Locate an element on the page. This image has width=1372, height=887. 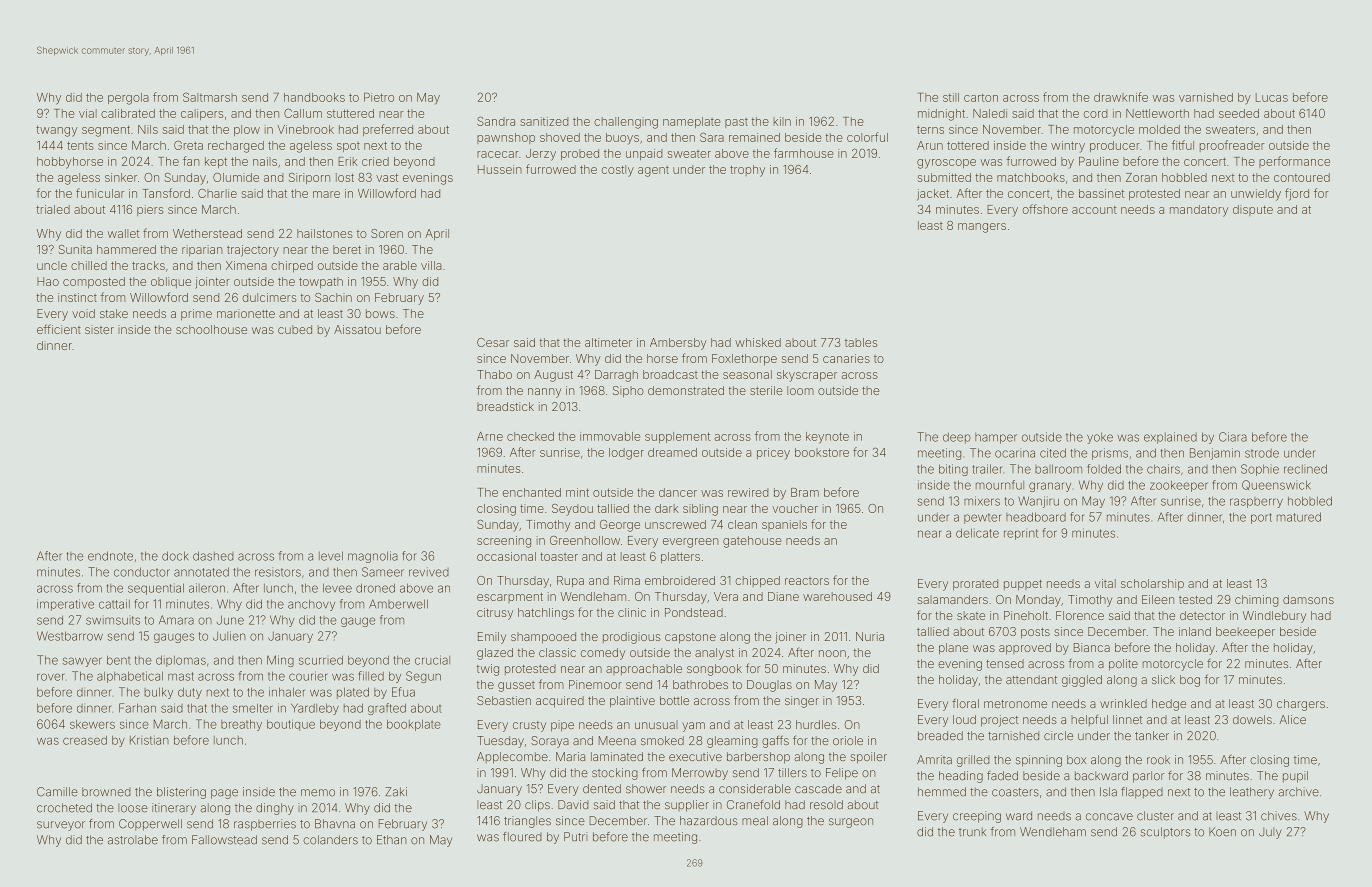
carton is located at coordinates (981, 97).
